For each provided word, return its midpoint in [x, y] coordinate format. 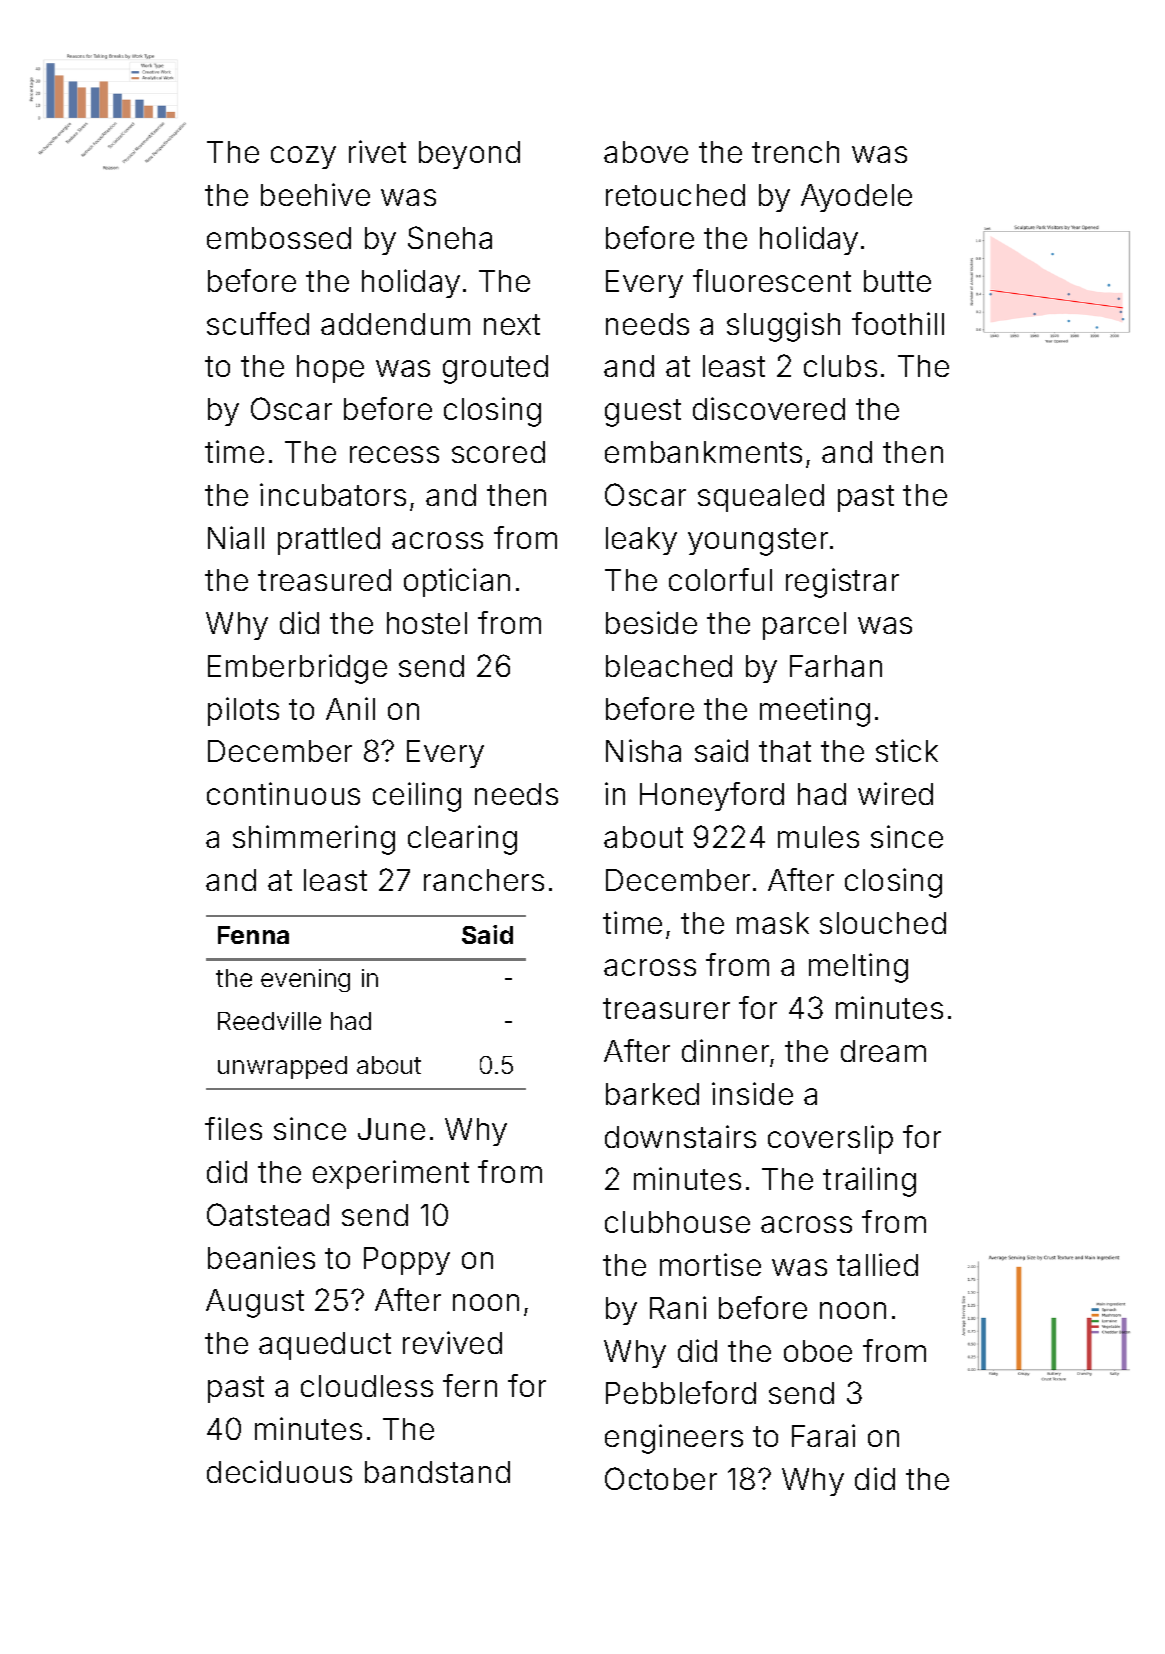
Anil [350, 708]
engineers [674, 1439]
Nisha [643, 750]
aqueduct [325, 1346]
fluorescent [772, 280]
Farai [823, 1435]
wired [895, 793]
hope [330, 369]
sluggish [783, 327]
